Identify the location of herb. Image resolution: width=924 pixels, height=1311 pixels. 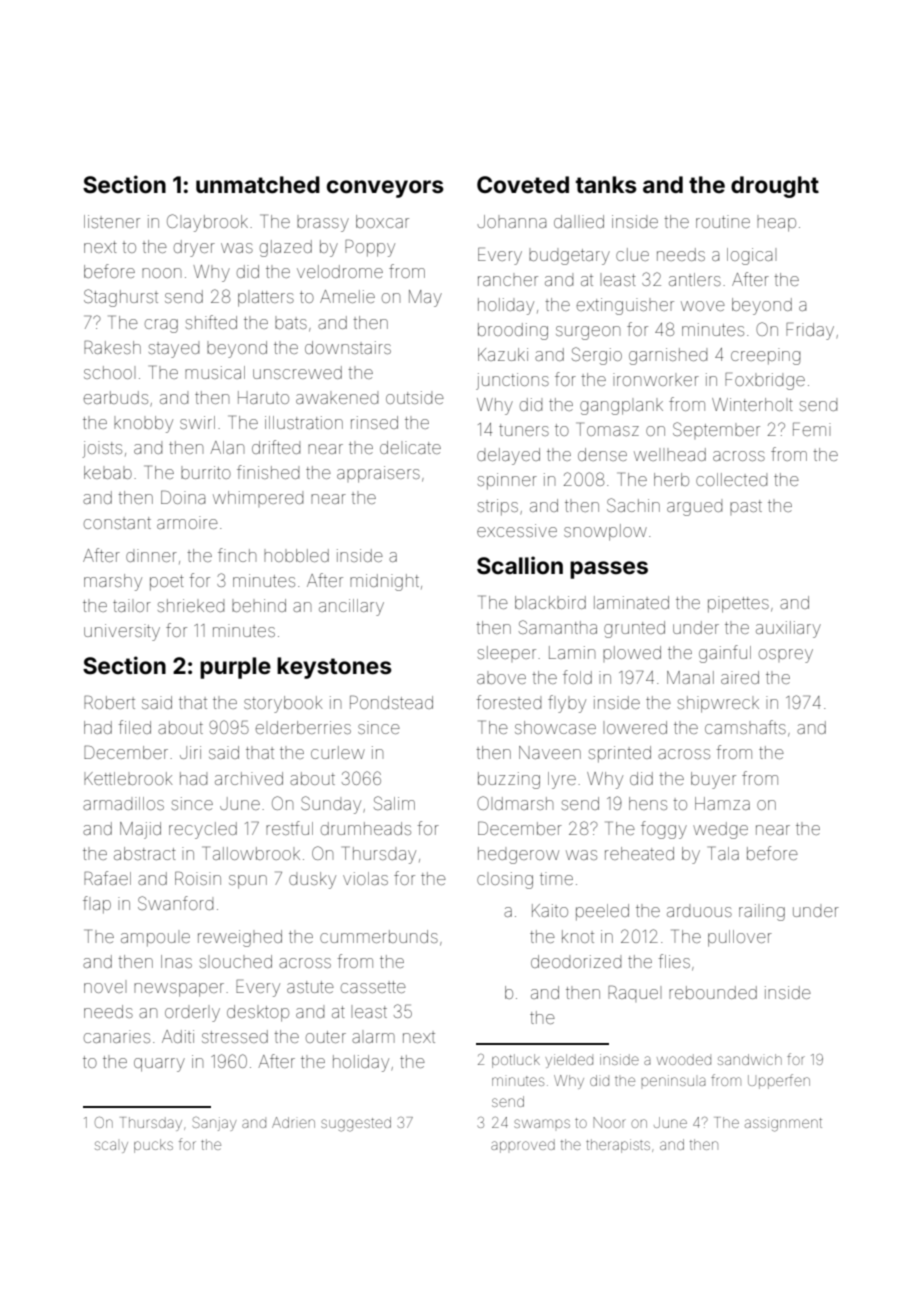
(671, 479).
